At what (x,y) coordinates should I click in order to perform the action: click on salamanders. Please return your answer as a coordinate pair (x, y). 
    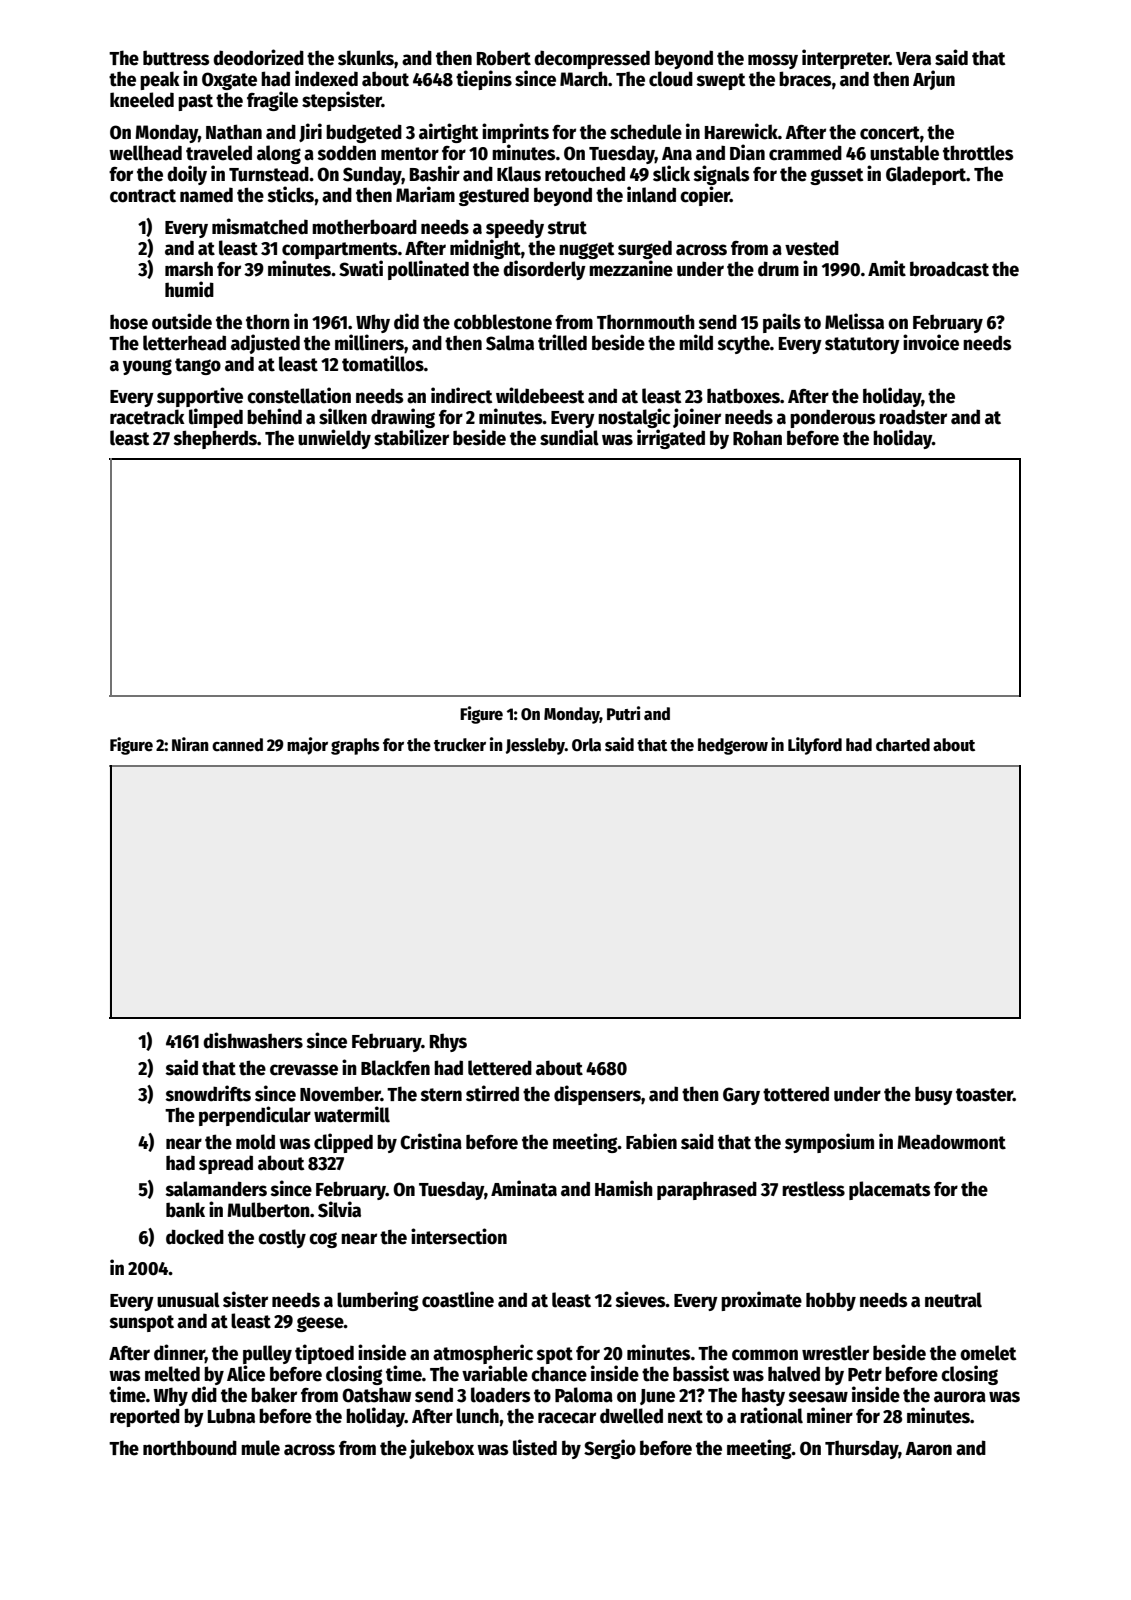
    Looking at the image, I should click on (216, 1189).
